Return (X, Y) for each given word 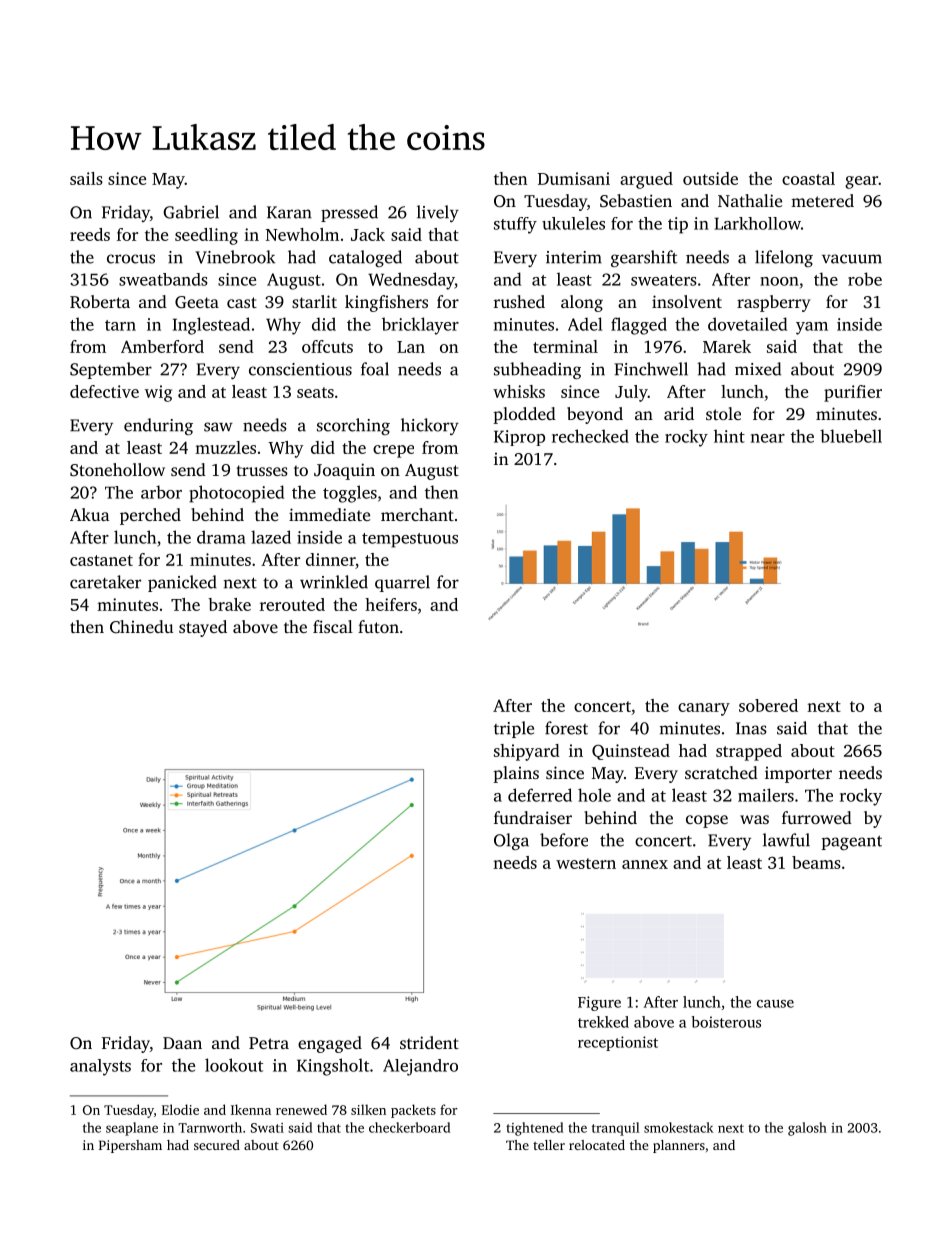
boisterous (726, 1022)
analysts (100, 1067)
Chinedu (141, 626)
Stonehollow (117, 470)
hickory (430, 426)
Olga (511, 841)
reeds (90, 234)
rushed (519, 301)
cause (775, 1004)
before (564, 840)
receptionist (618, 1043)
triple (514, 729)
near (768, 438)
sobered (768, 705)
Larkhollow (757, 223)
